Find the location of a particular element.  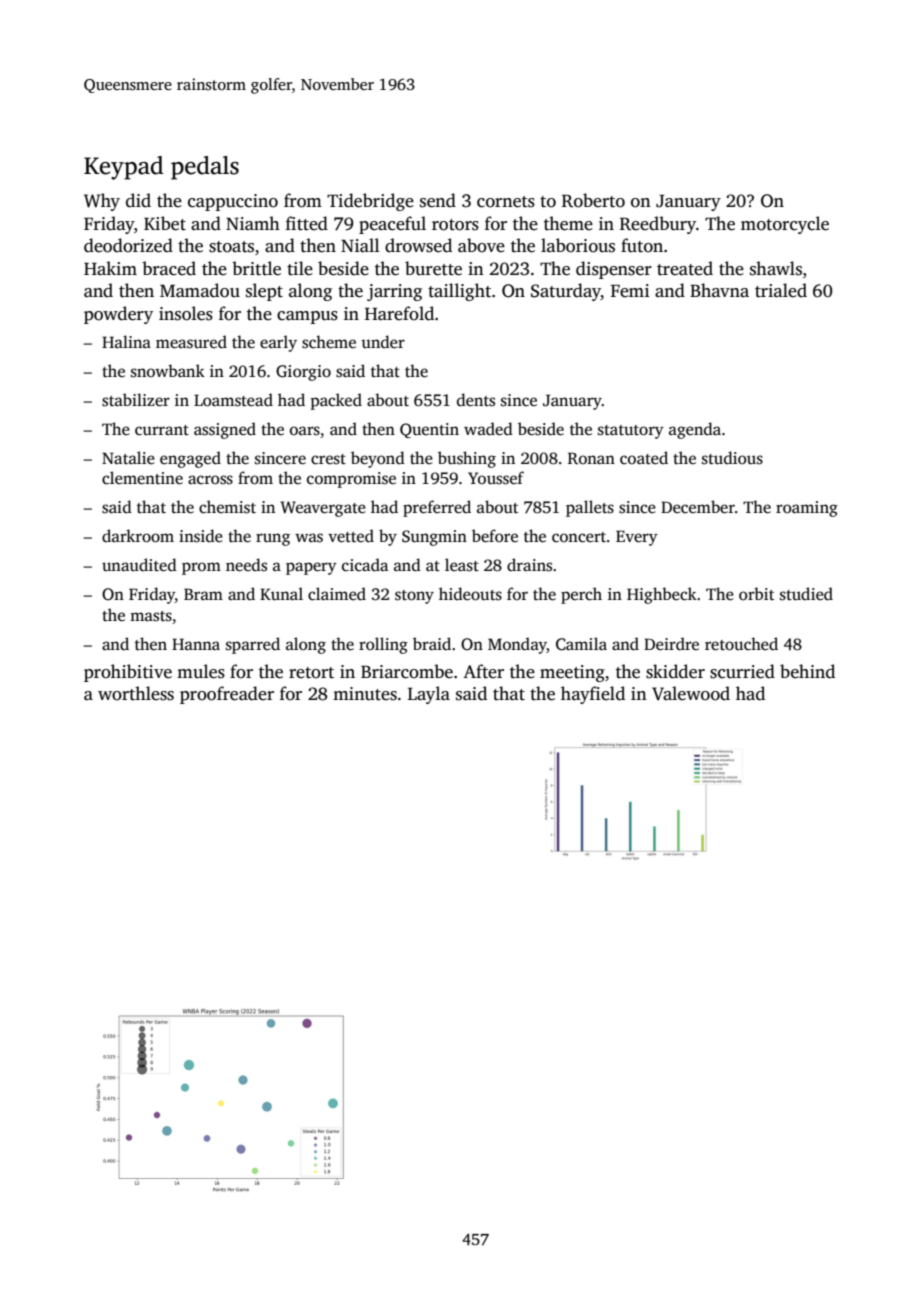

Keypad is located at coordinates (123, 168).
